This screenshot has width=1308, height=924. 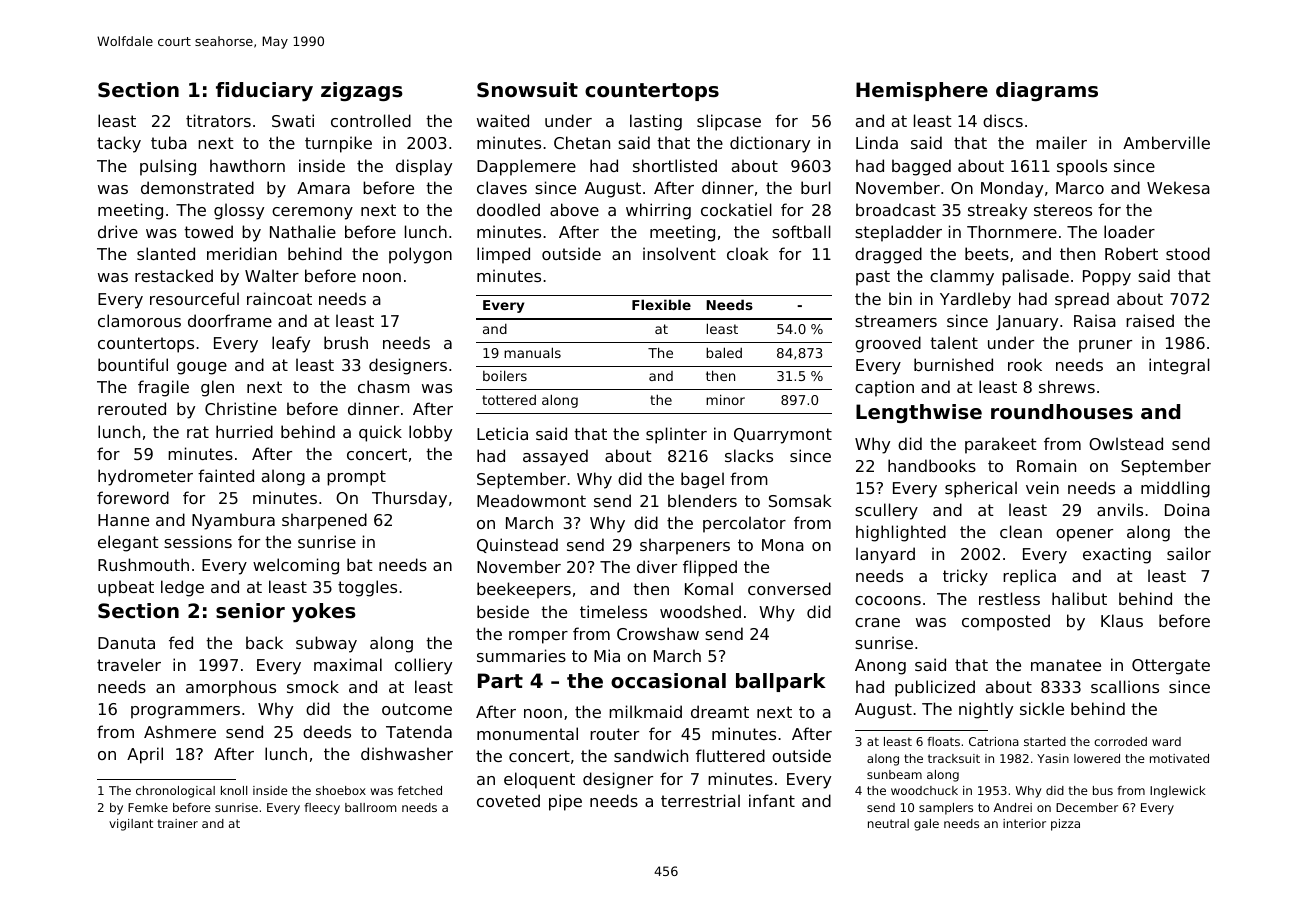 I want to click on fainted, so click(x=226, y=475).
